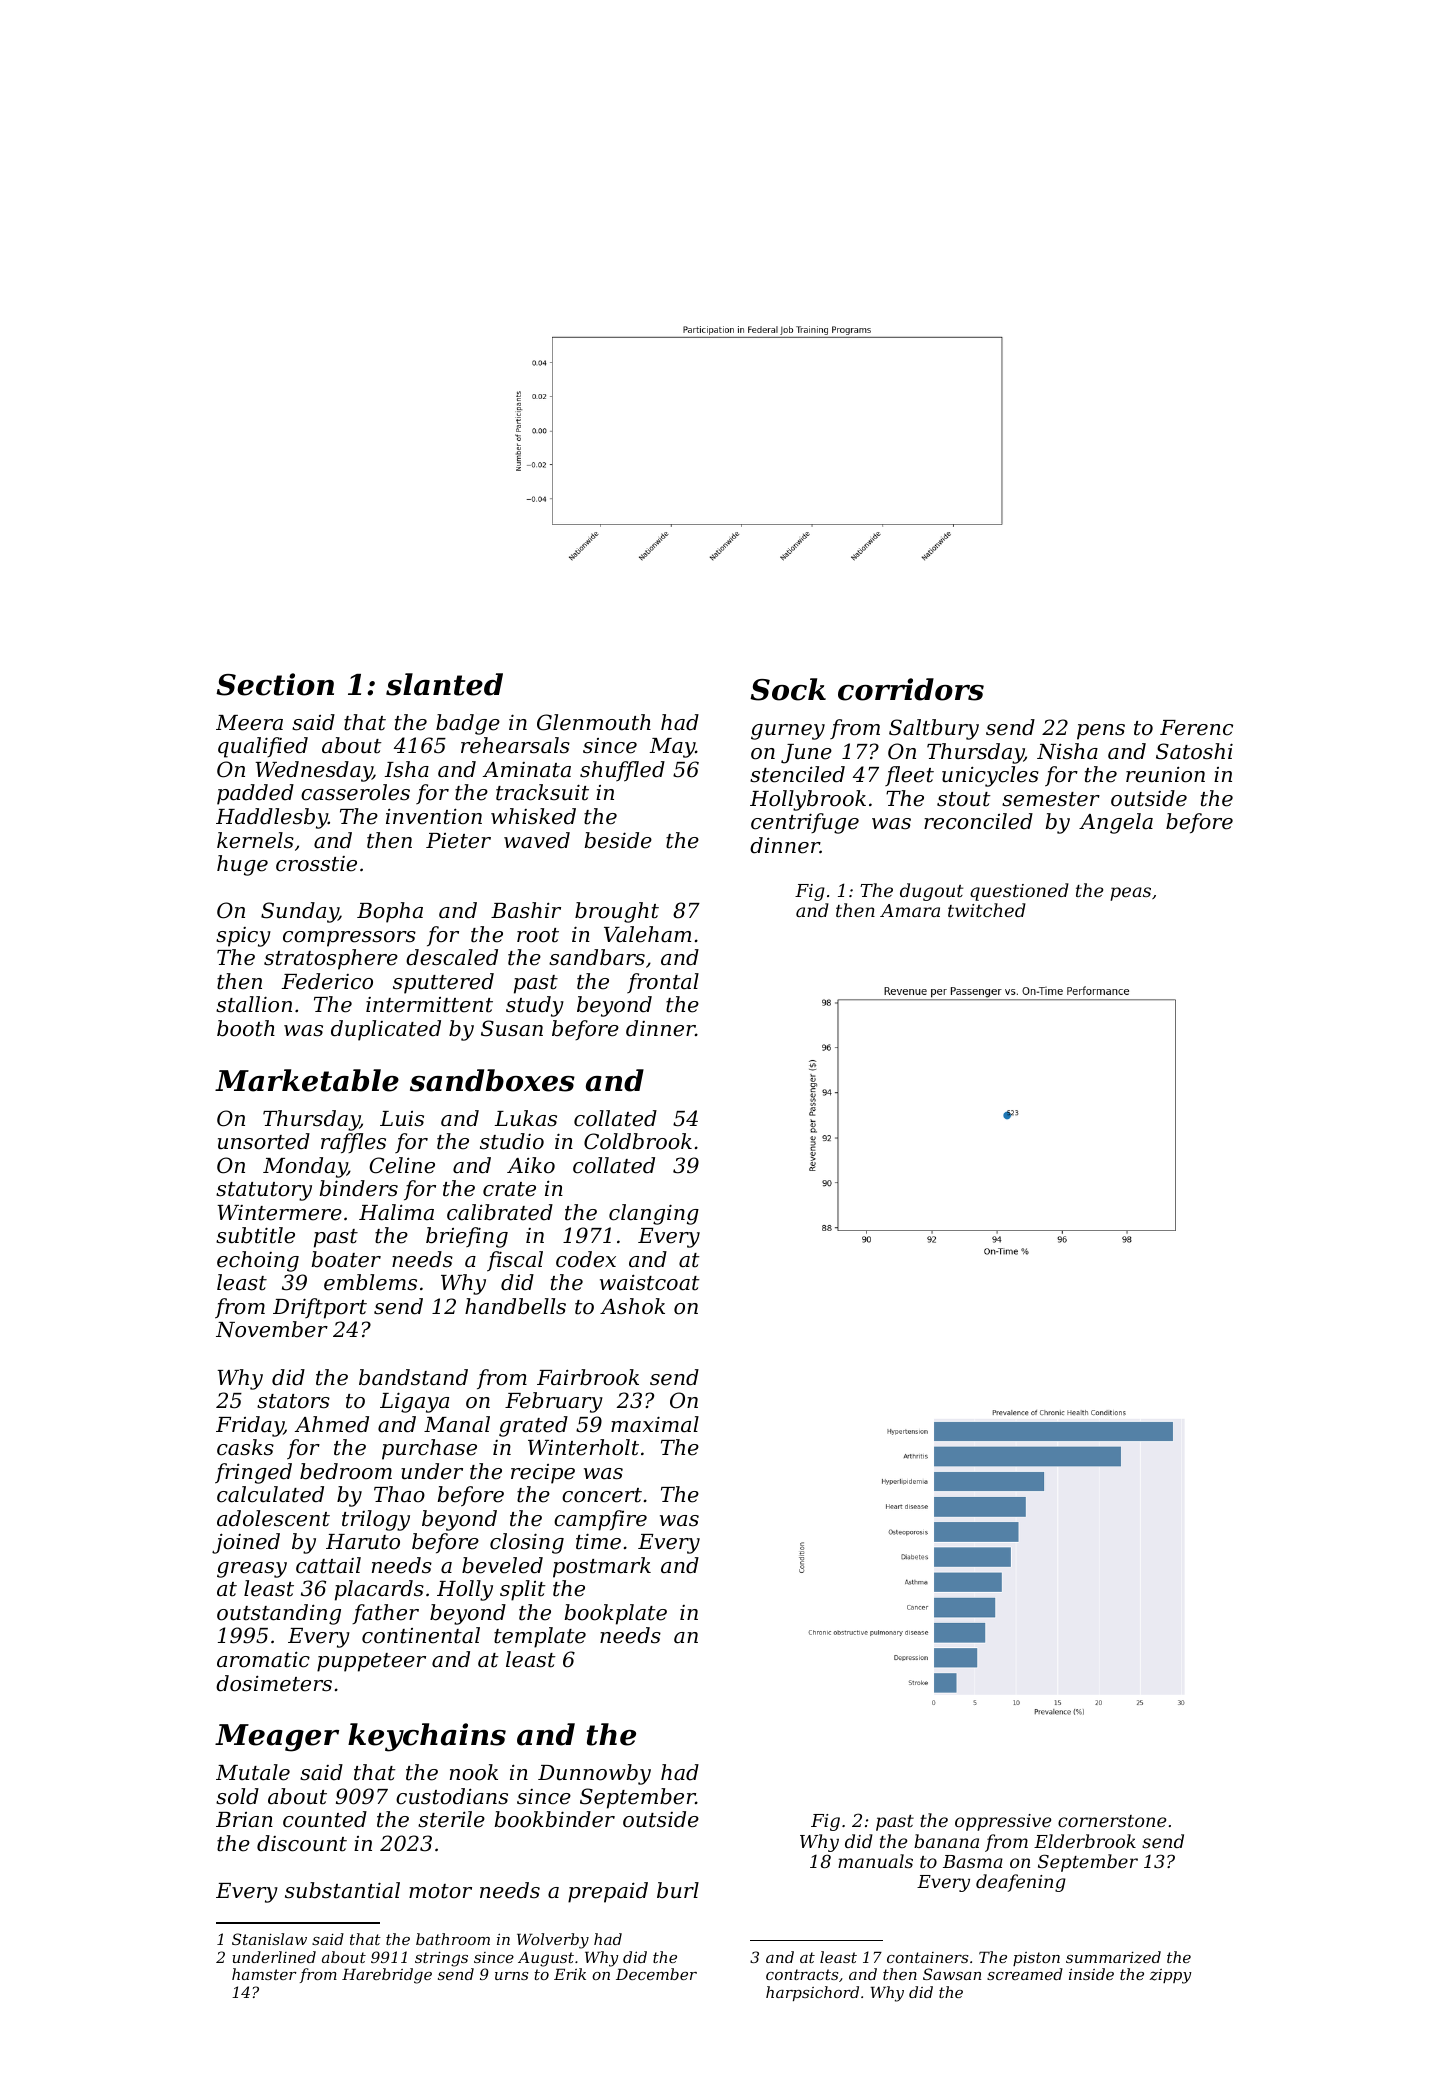  What do you see at coordinates (946, 1841) in the screenshot?
I see `banana` at bounding box center [946, 1841].
